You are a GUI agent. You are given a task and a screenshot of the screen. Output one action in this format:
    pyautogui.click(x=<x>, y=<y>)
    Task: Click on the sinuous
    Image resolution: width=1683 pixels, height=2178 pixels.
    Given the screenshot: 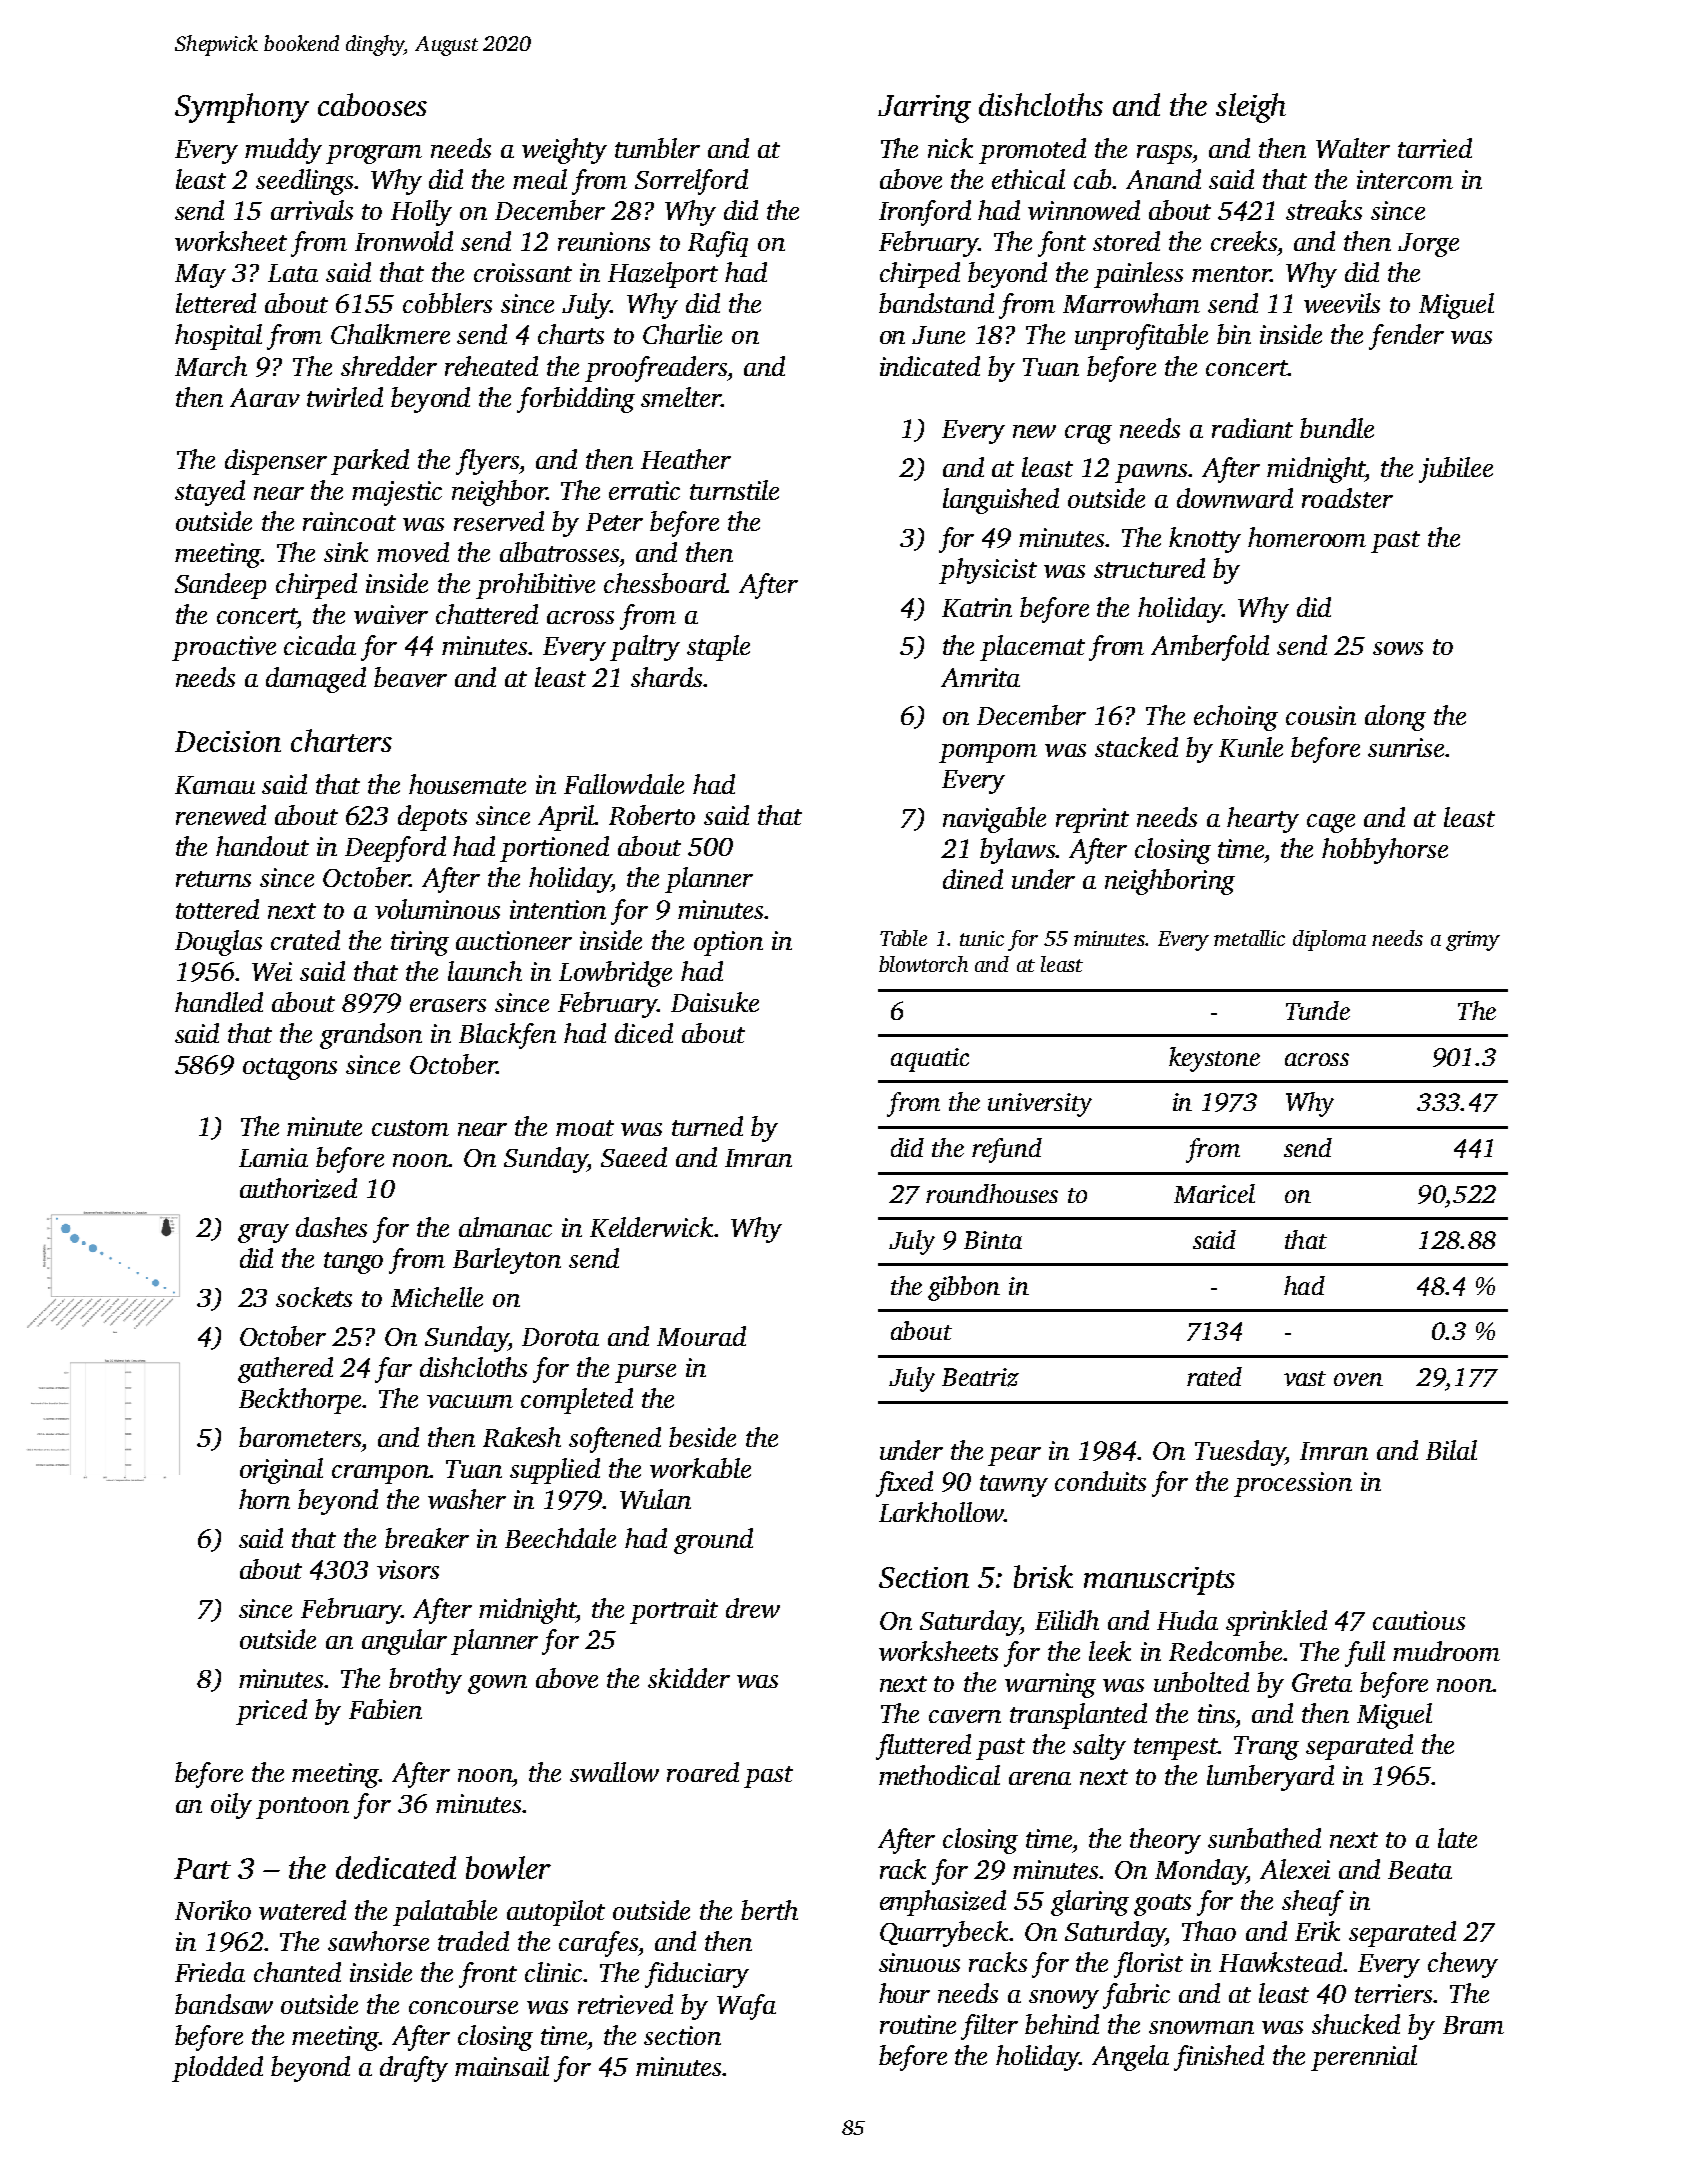 What is the action you would take?
    pyautogui.click(x=919, y=1962)
